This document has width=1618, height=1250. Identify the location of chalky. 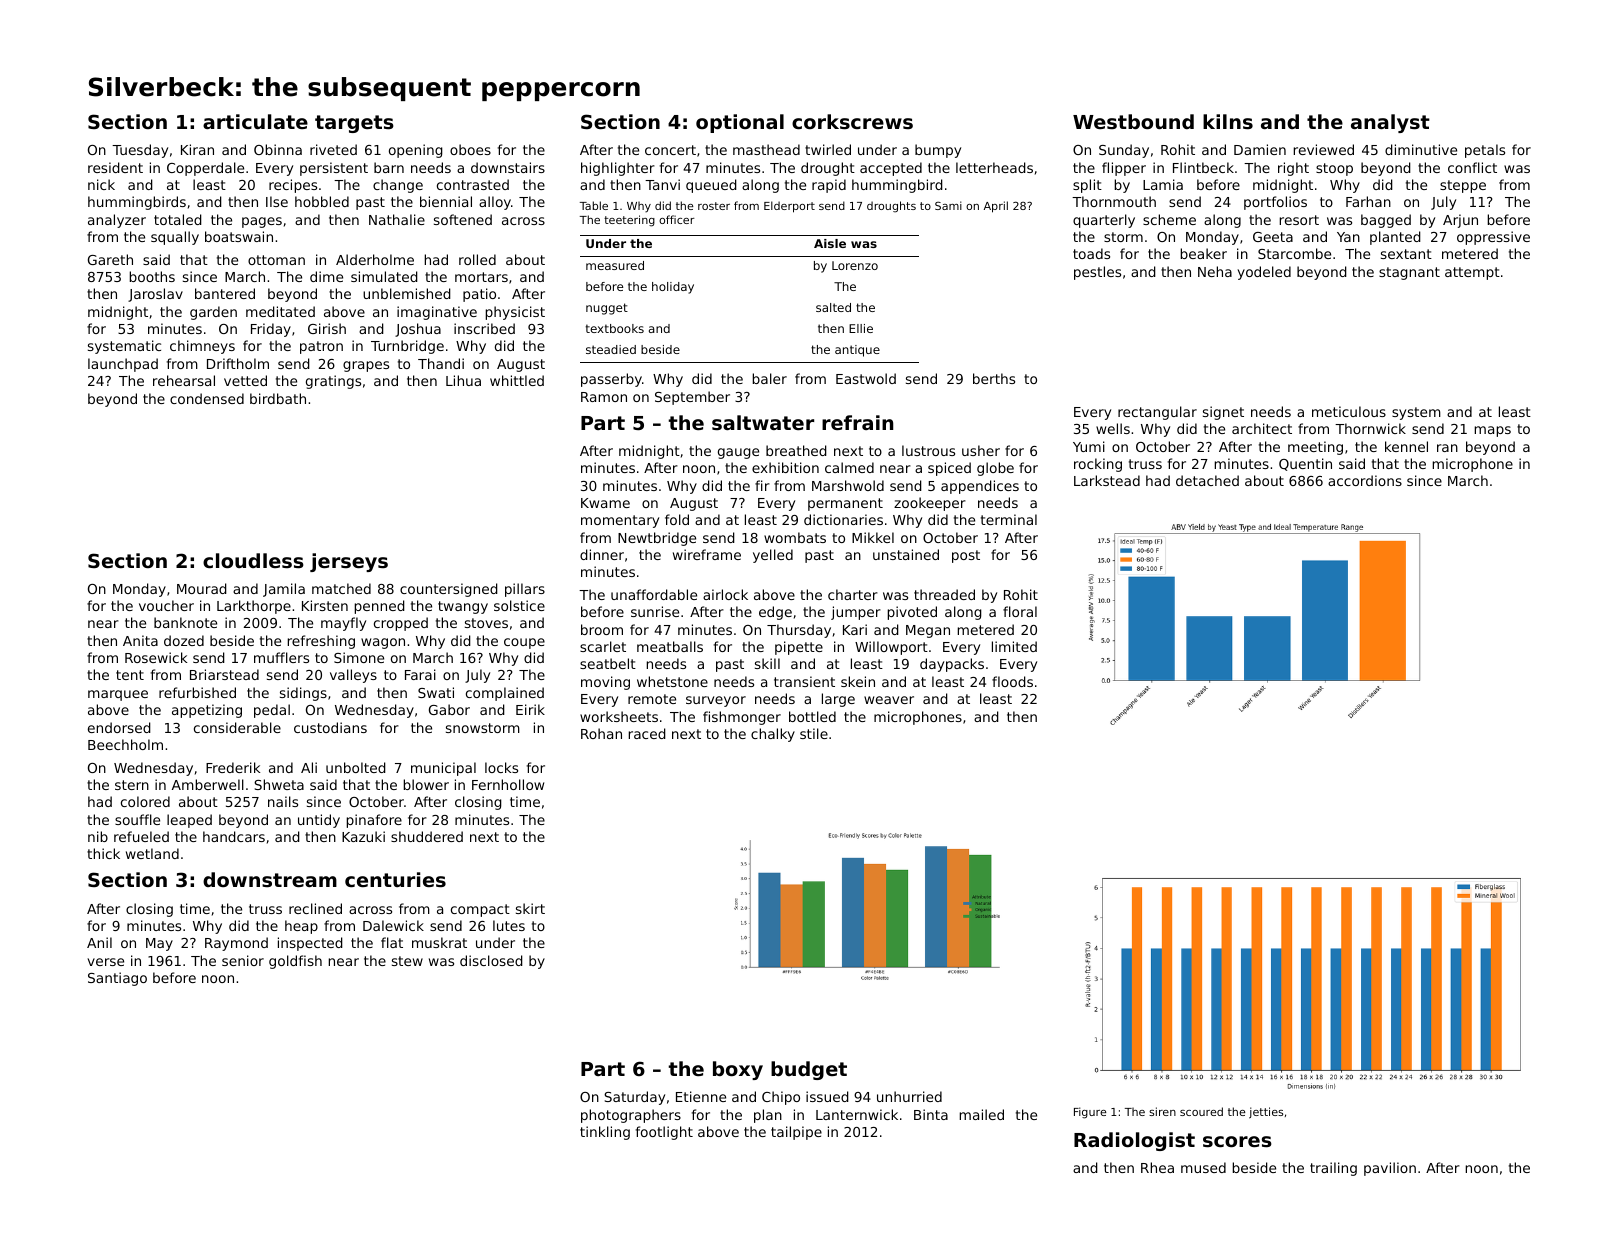
(773, 735).
